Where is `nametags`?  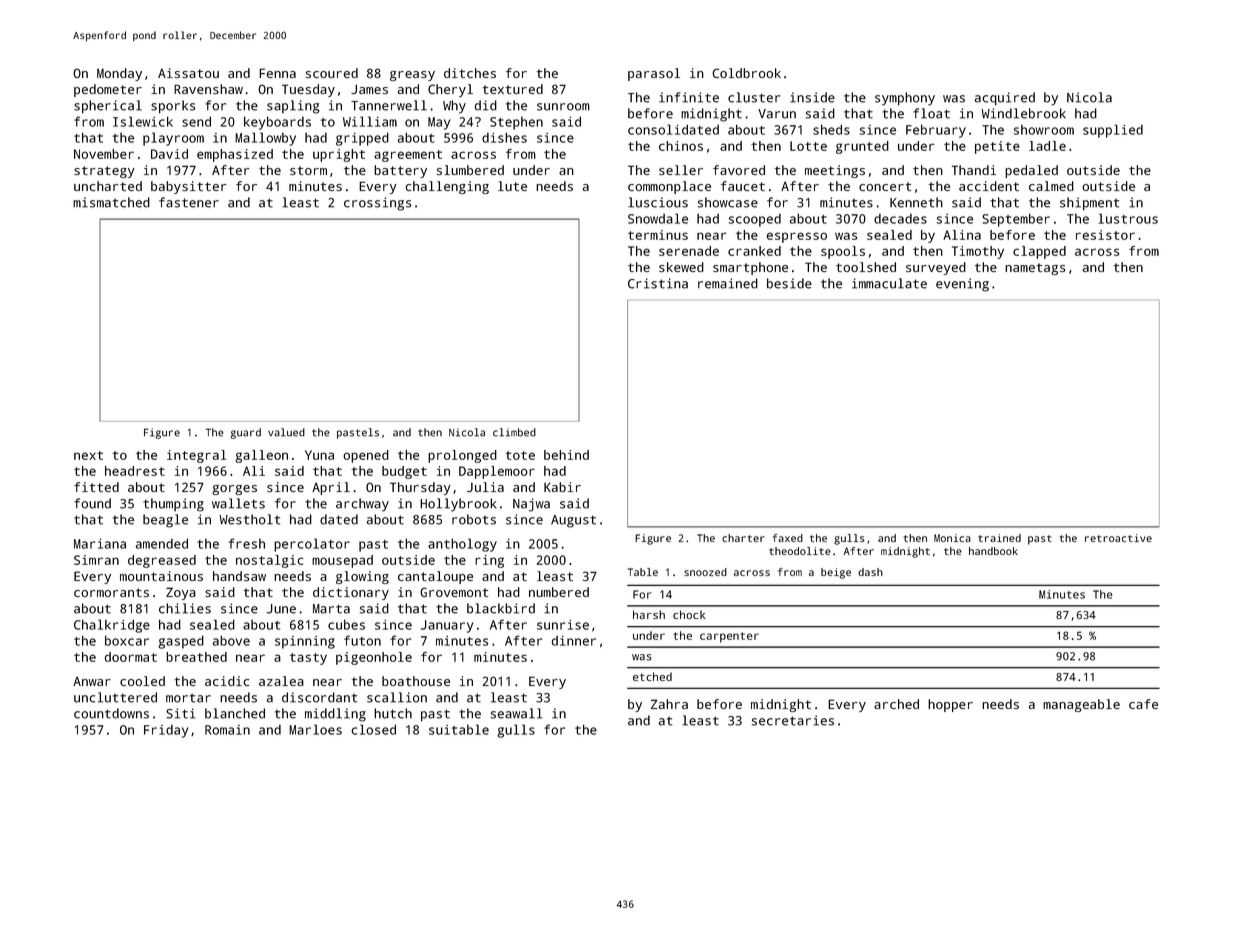 nametags is located at coordinates (1035, 269).
